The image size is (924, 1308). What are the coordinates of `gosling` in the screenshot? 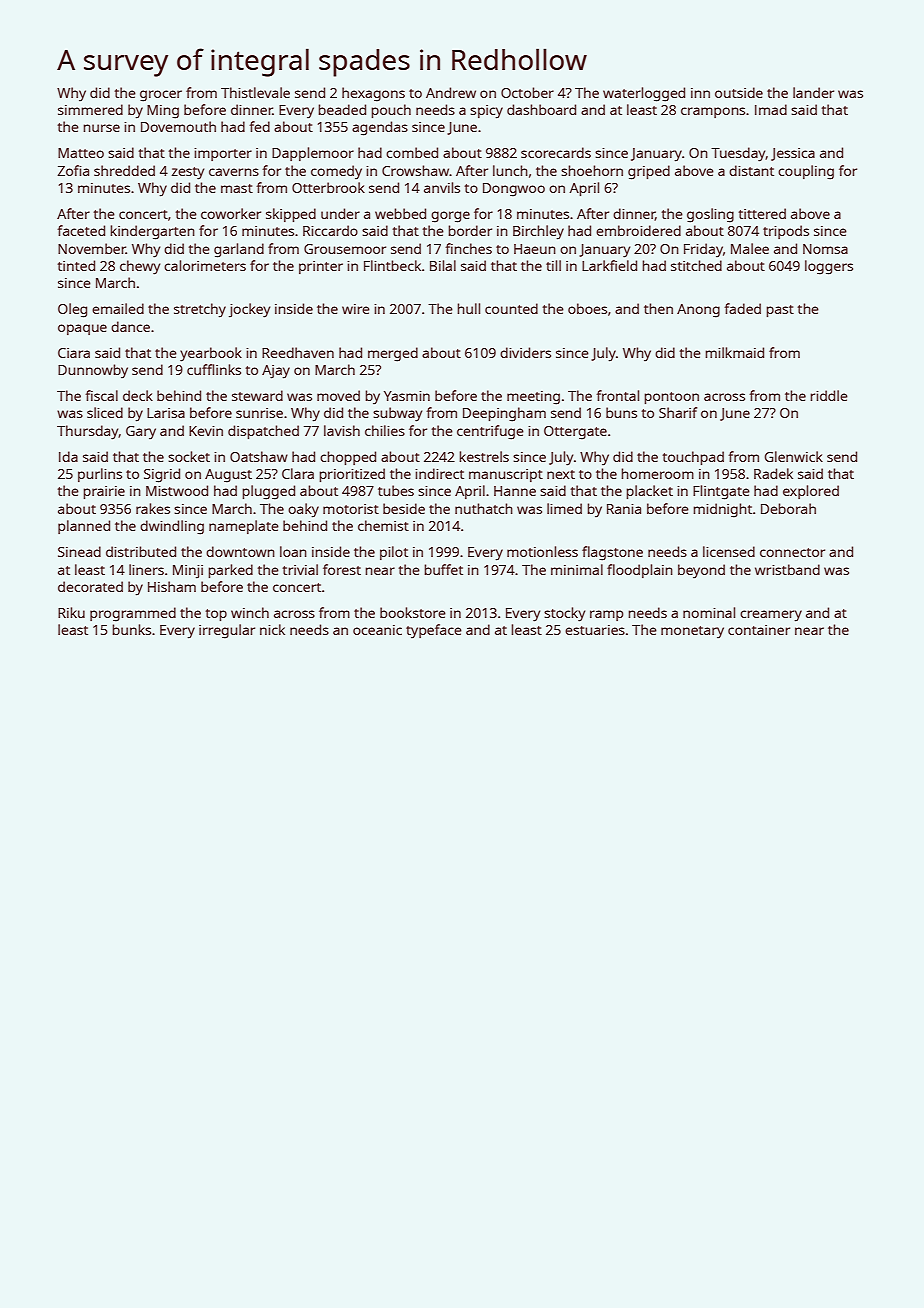 It's located at (710, 215).
